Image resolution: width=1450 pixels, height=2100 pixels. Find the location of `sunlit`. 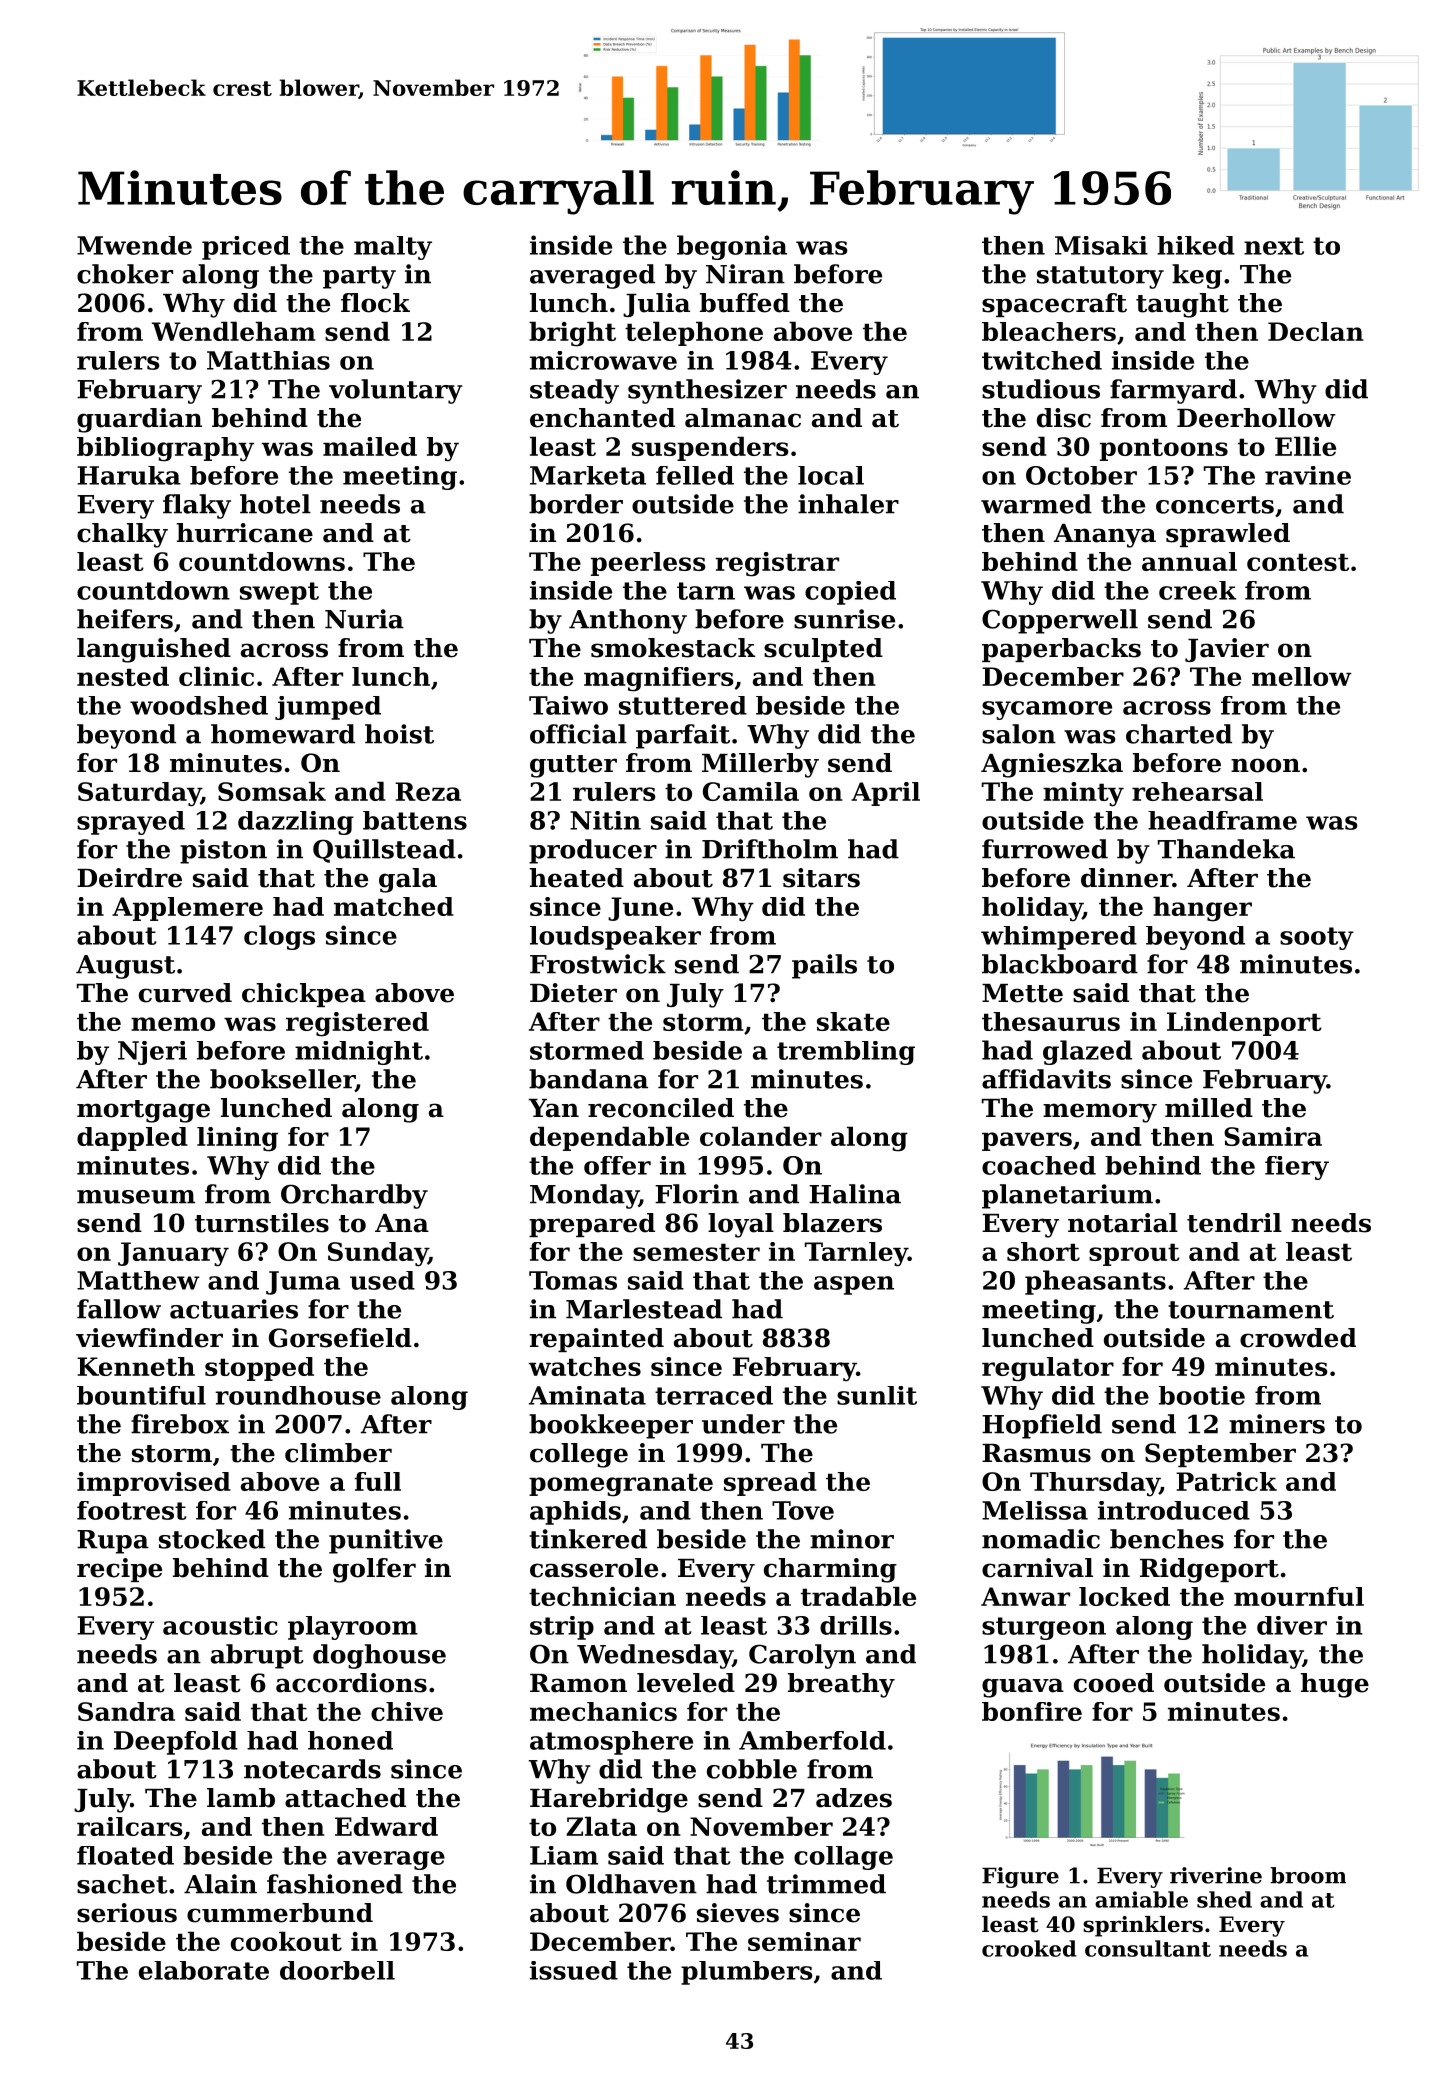

sunlit is located at coordinates (877, 1395).
